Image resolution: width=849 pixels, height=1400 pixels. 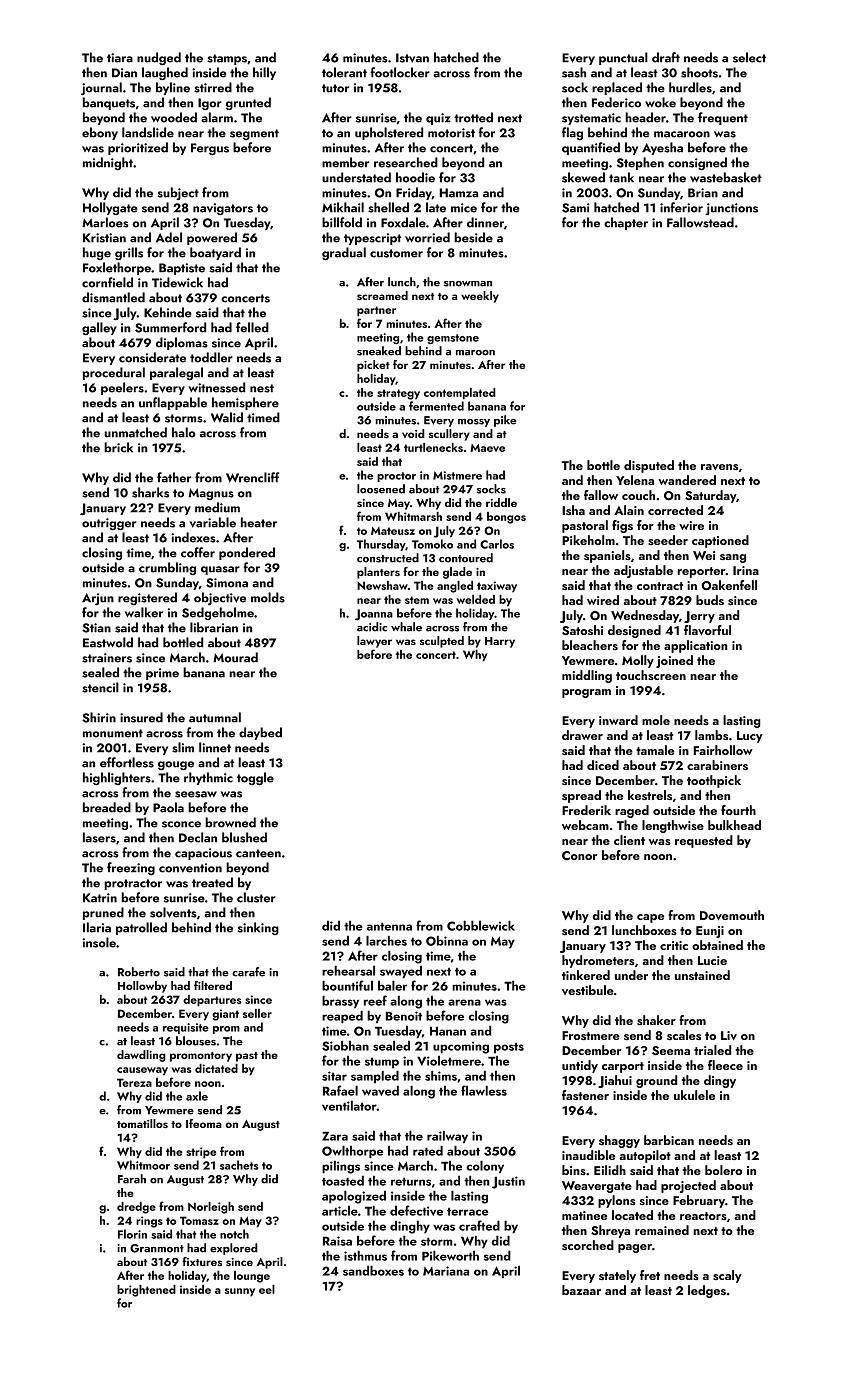 I want to click on Hanan, so click(x=448, y=1031).
